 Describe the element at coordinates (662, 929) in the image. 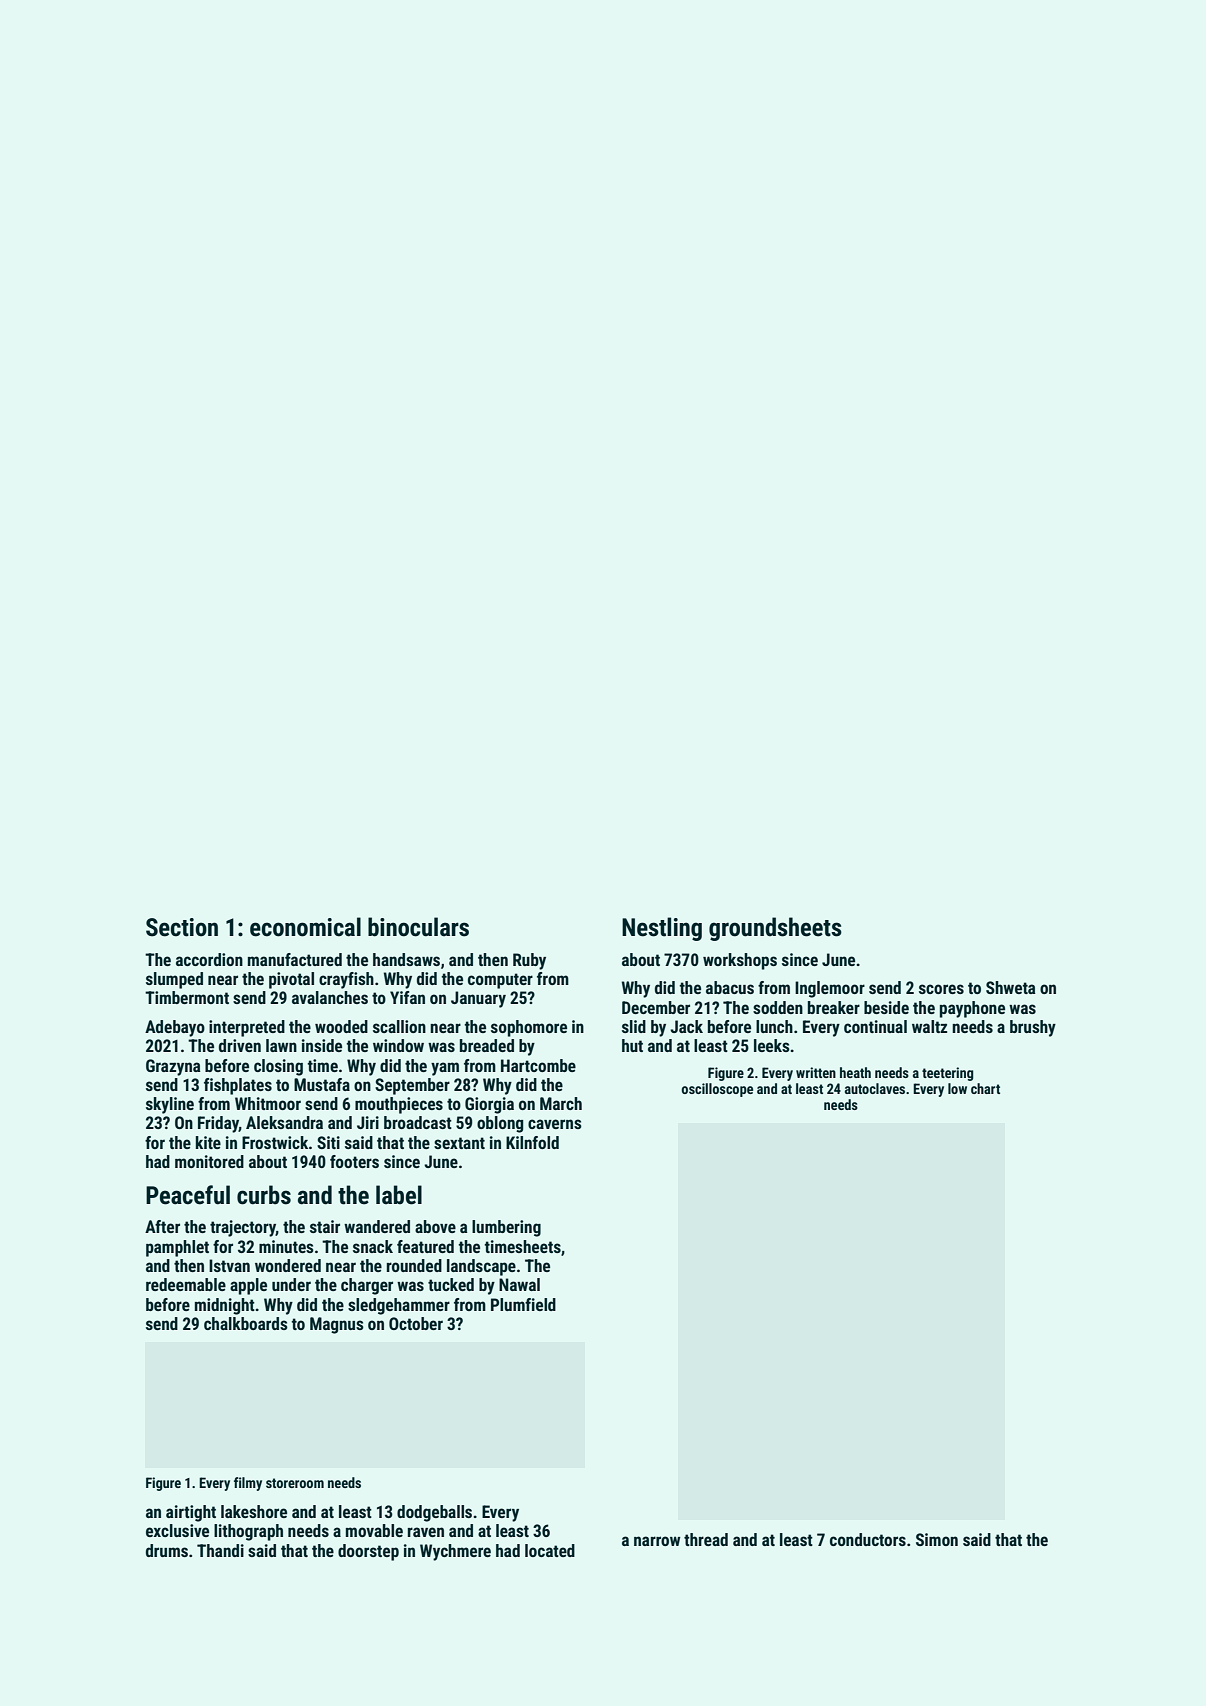

I see `Nestling` at that location.
